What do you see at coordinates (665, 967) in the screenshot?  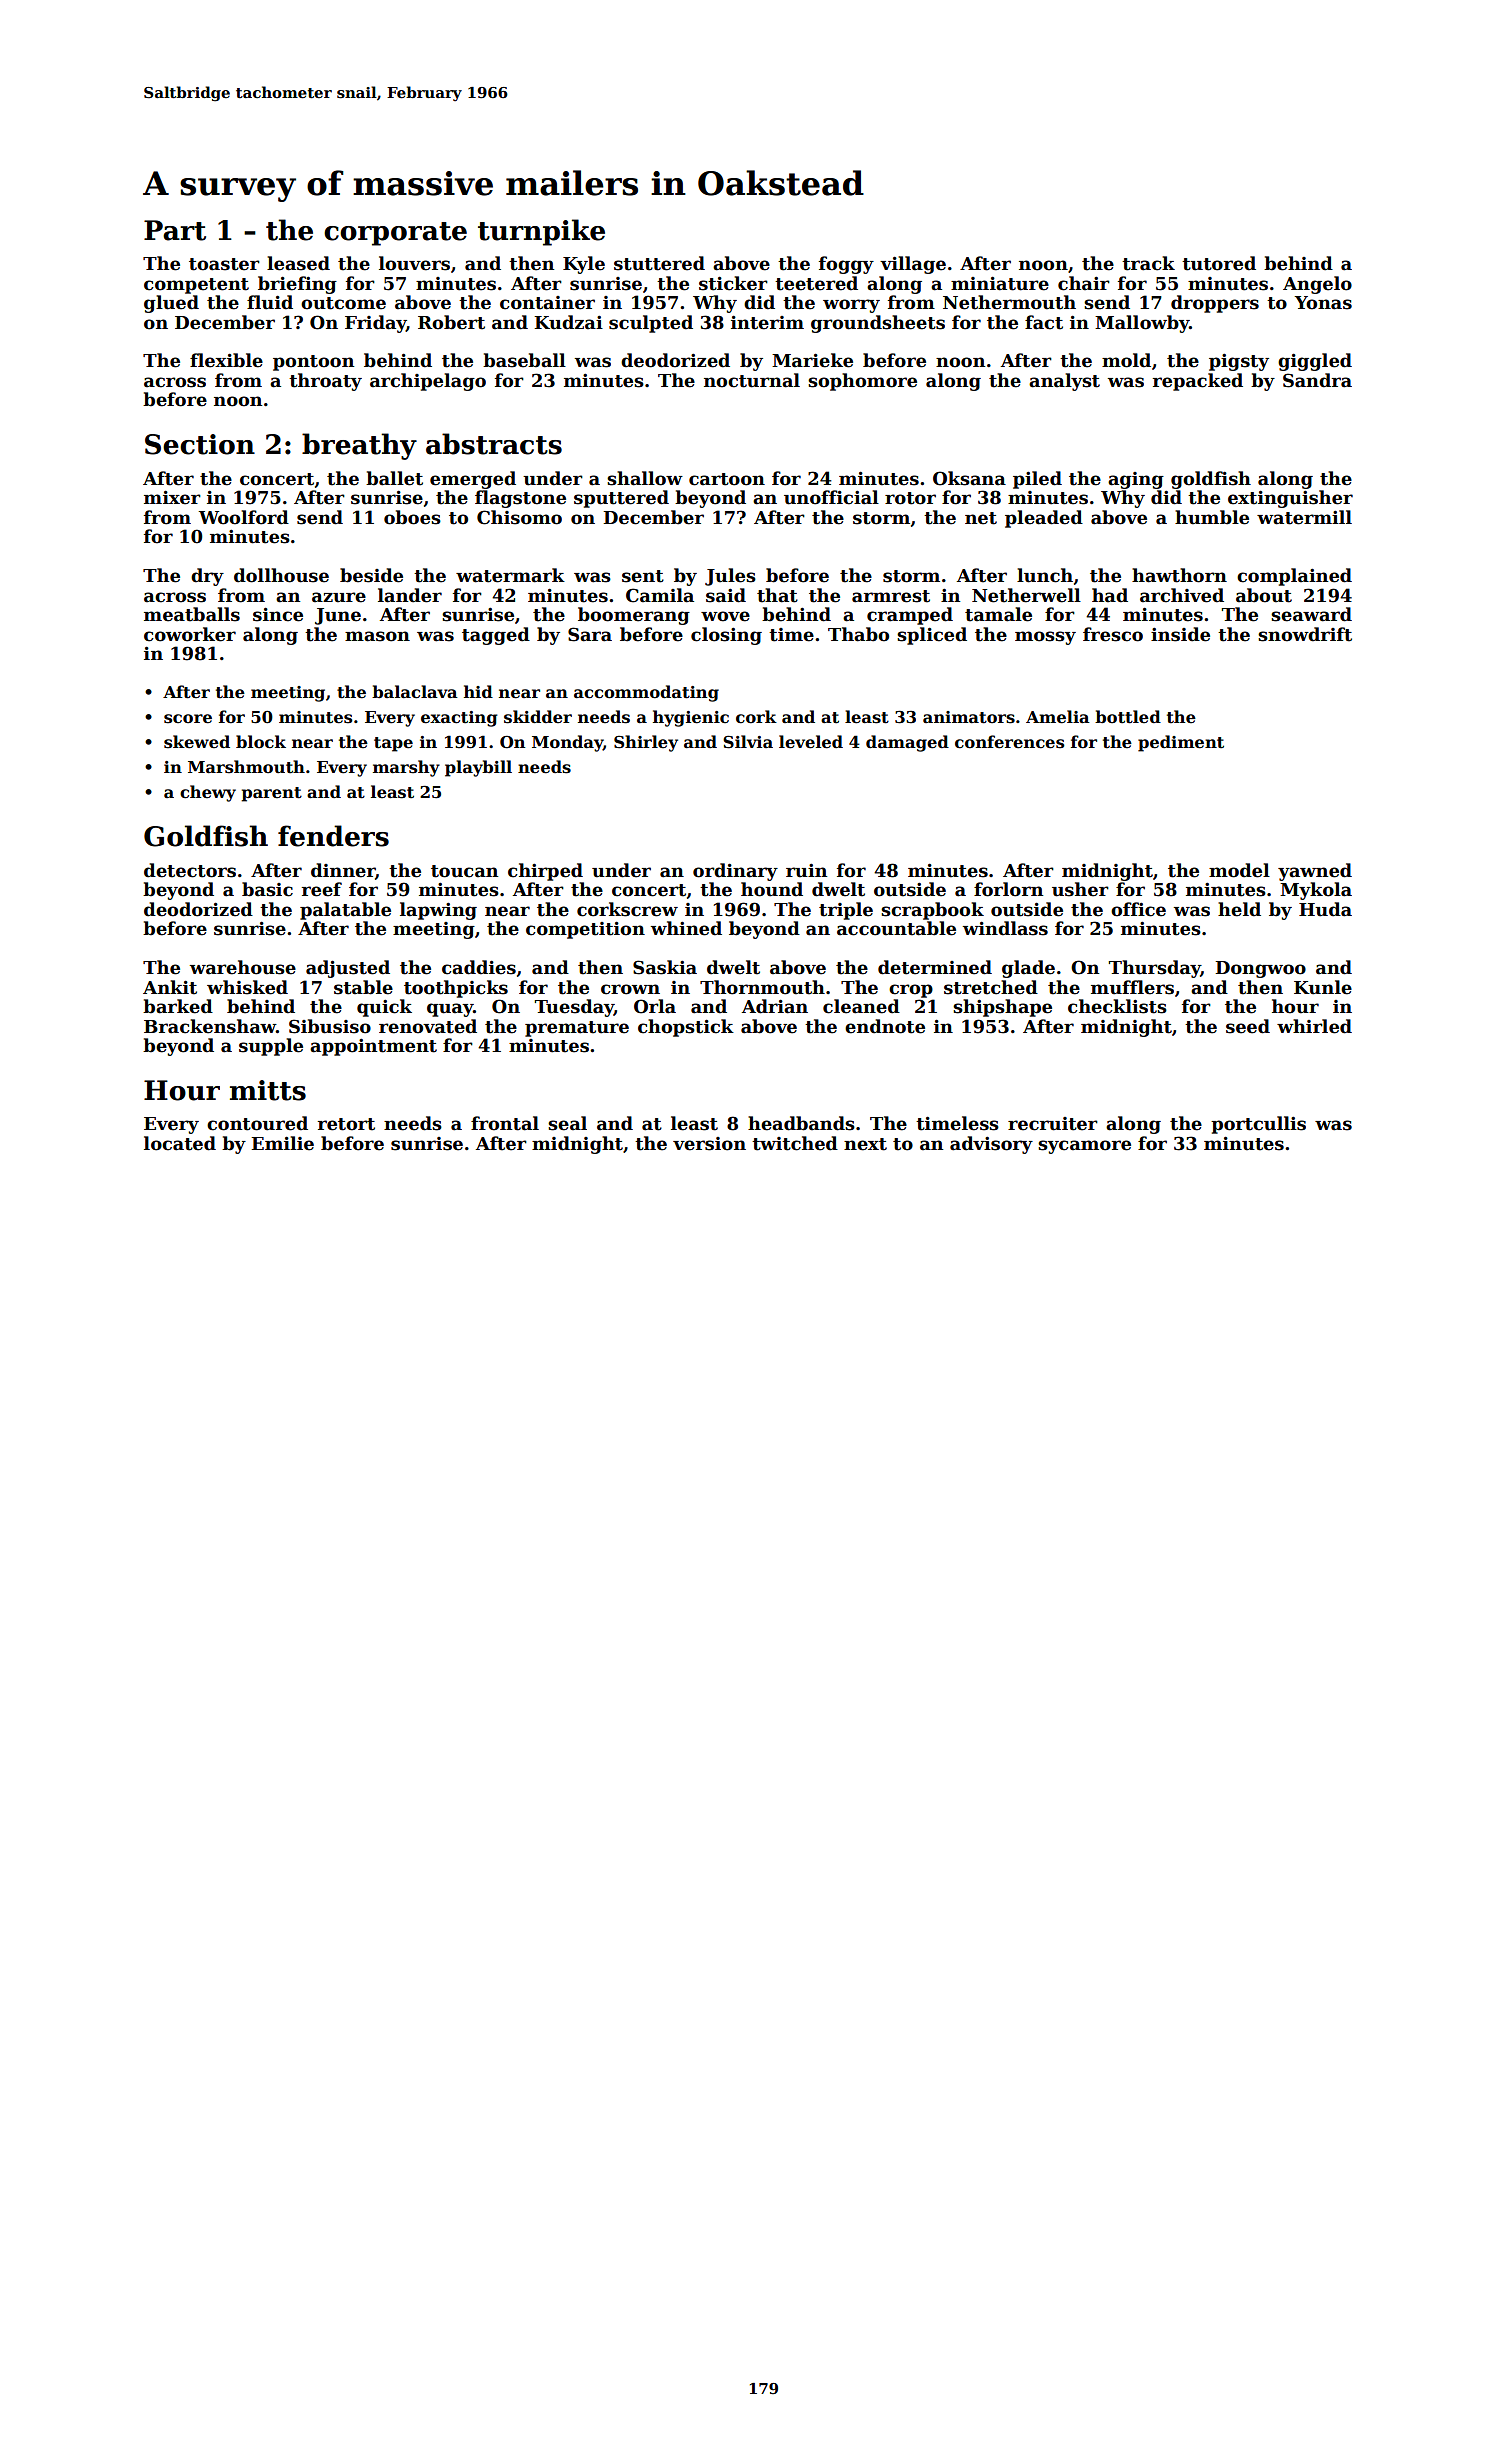 I see `Saskia` at bounding box center [665, 967].
